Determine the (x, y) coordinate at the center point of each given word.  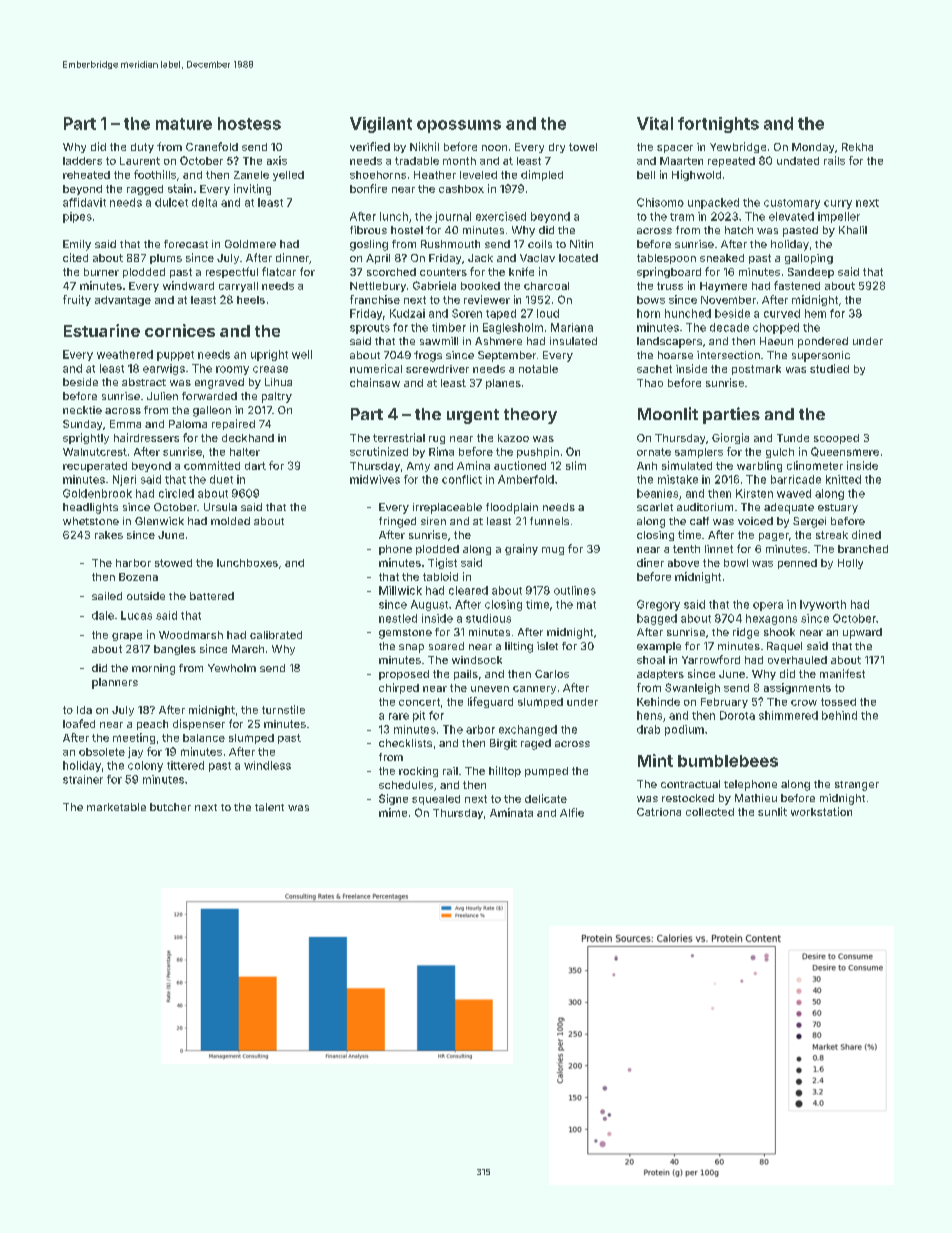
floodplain (512, 508)
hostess (249, 123)
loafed (79, 723)
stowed (173, 563)
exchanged (528, 730)
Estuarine (102, 330)
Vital (655, 123)
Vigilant (381, 125)
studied (829, 368)
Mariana (572, 327)
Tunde (793, 438)
